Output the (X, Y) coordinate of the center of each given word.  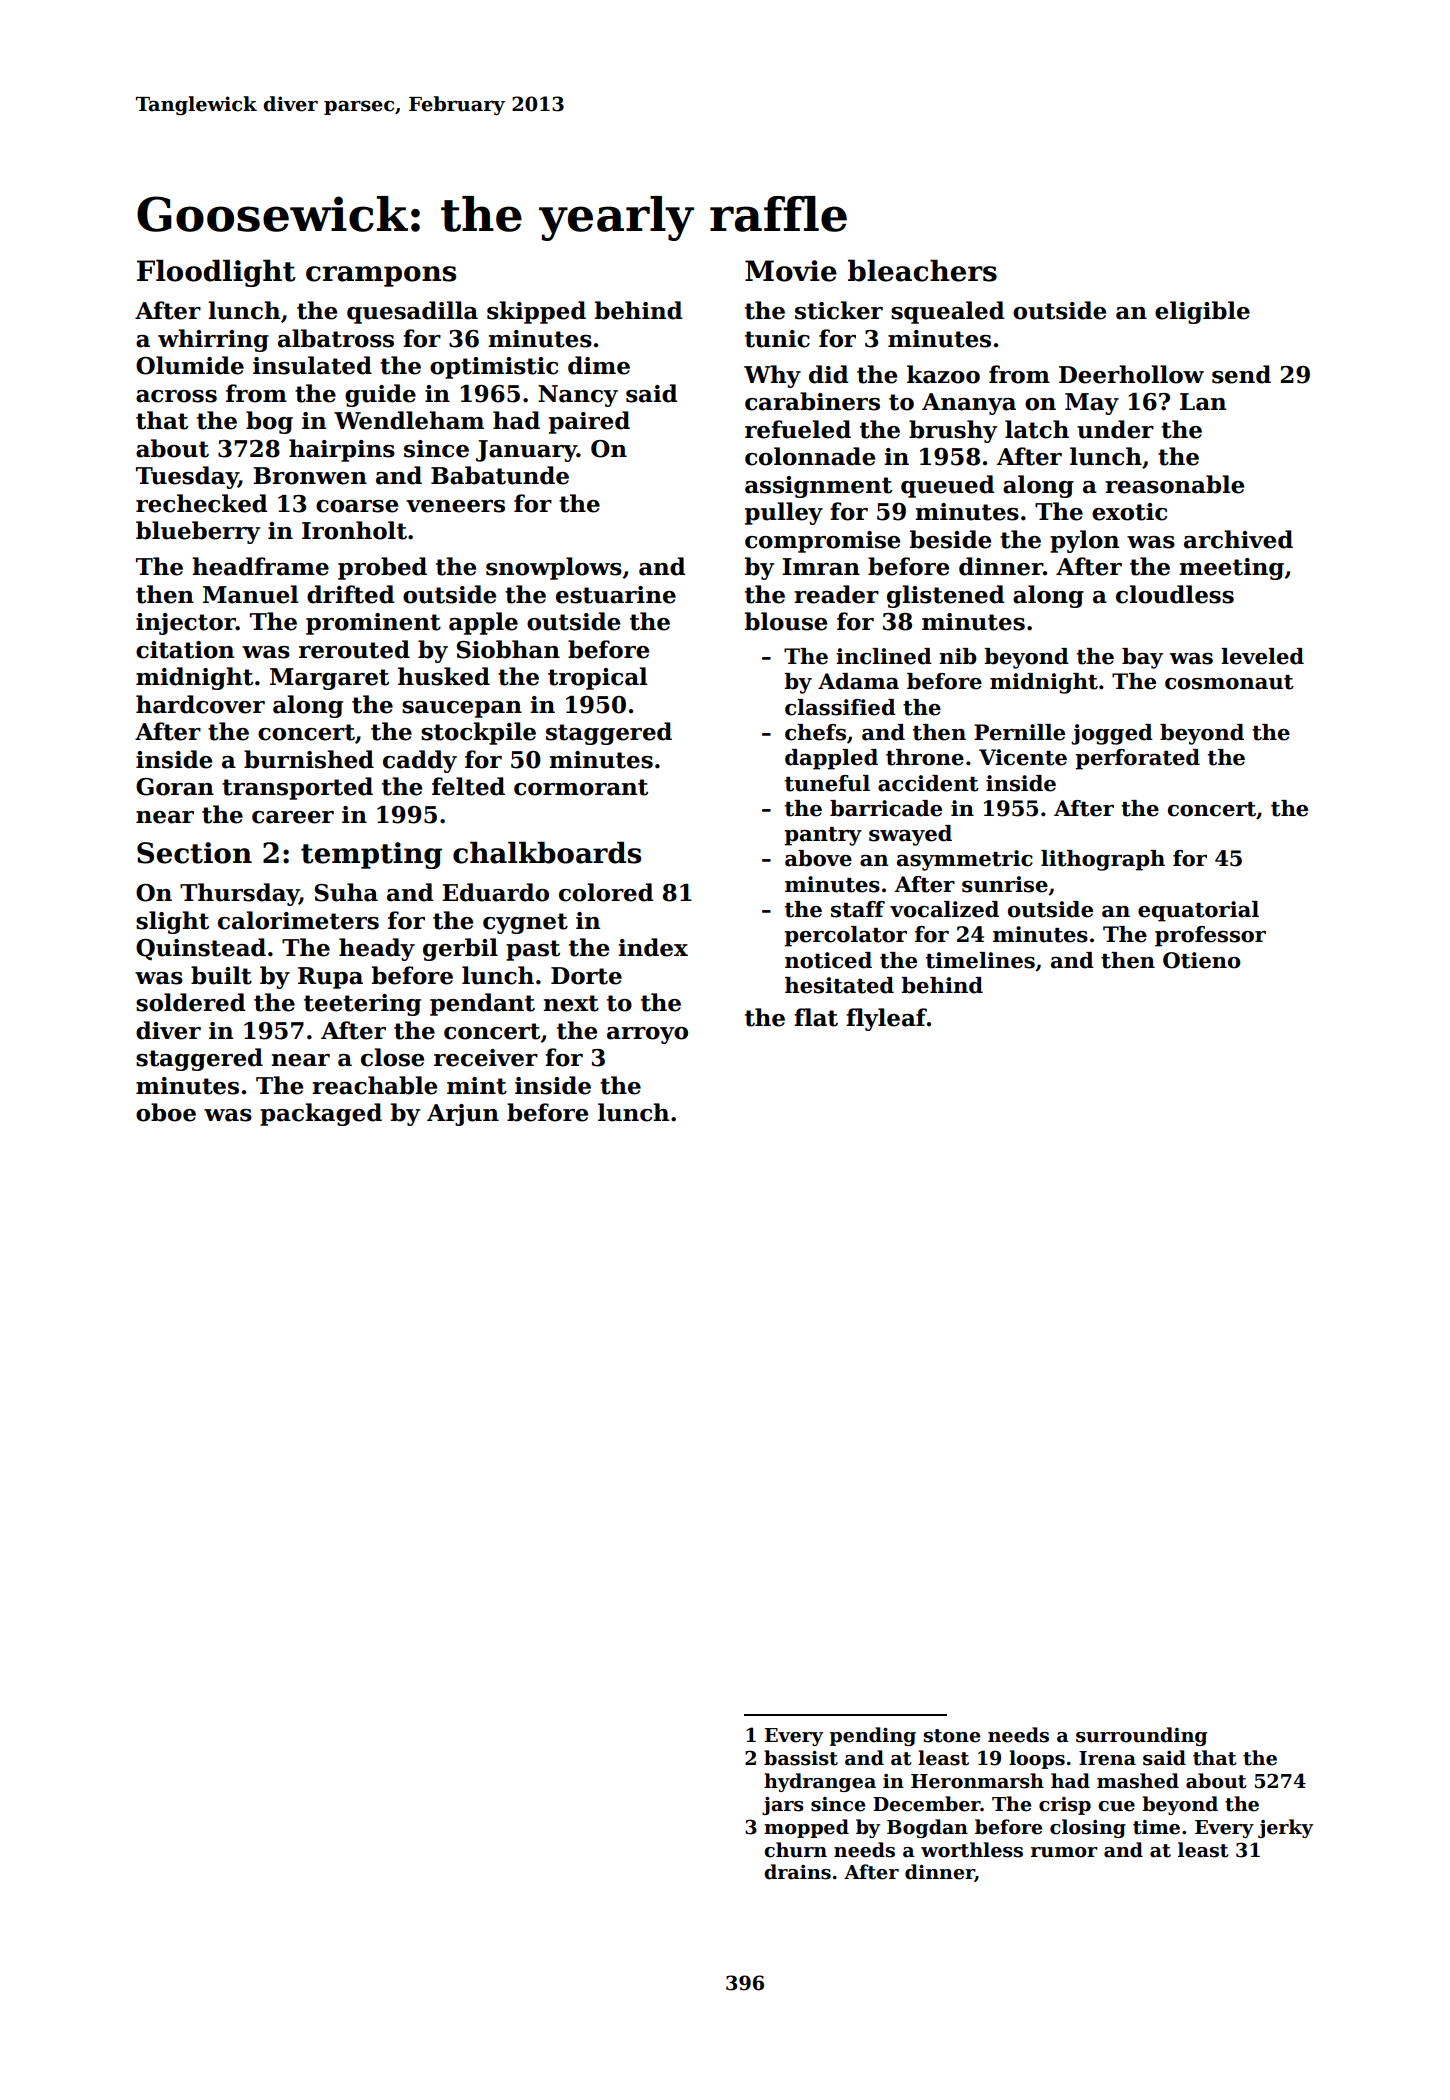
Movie (791, 271)
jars (783, 1806)
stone (952, 1736)
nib (958, 656)
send (1241, 374)
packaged (321, 1114)
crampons (381, 276)
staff (858, 909)
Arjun (463, 1115)
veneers (455, 506)
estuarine (616, 595)
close (392, 1057)
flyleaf (886, 1019)
